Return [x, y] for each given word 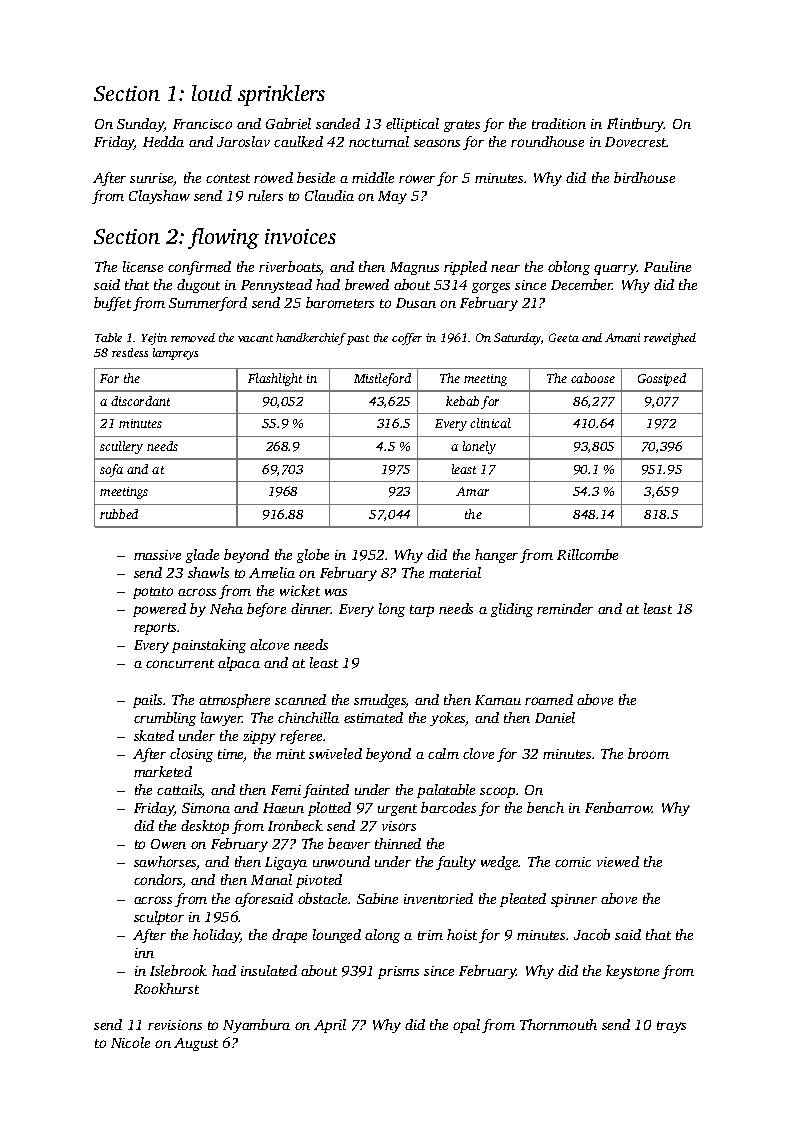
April [330, 1026]
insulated [269, 970]
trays [671, 1027]
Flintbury [635, 125]
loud [212, 93]
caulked [298, 141]
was [336, 592]
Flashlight [275, 379]
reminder [565, 608]
